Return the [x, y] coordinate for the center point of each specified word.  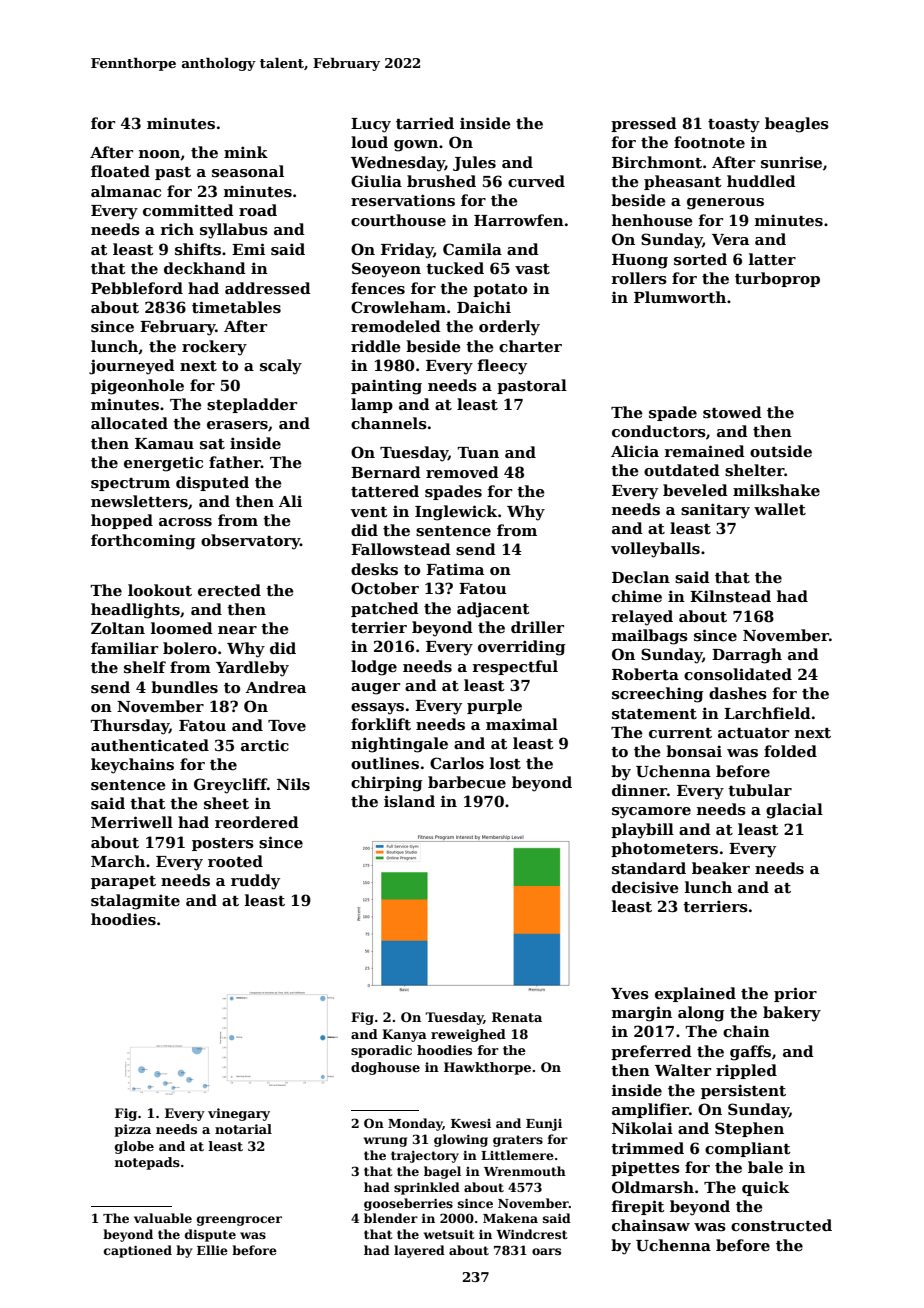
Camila [472, 249]
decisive [645, 887]
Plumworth [680, 297]
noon [160, 155]
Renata [517, 1017]
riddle [376, 346]
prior [795, 994]
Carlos [457, 763]
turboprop [777, 279]
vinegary [239, 1114]
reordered [257, 822]
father [235, 462]
